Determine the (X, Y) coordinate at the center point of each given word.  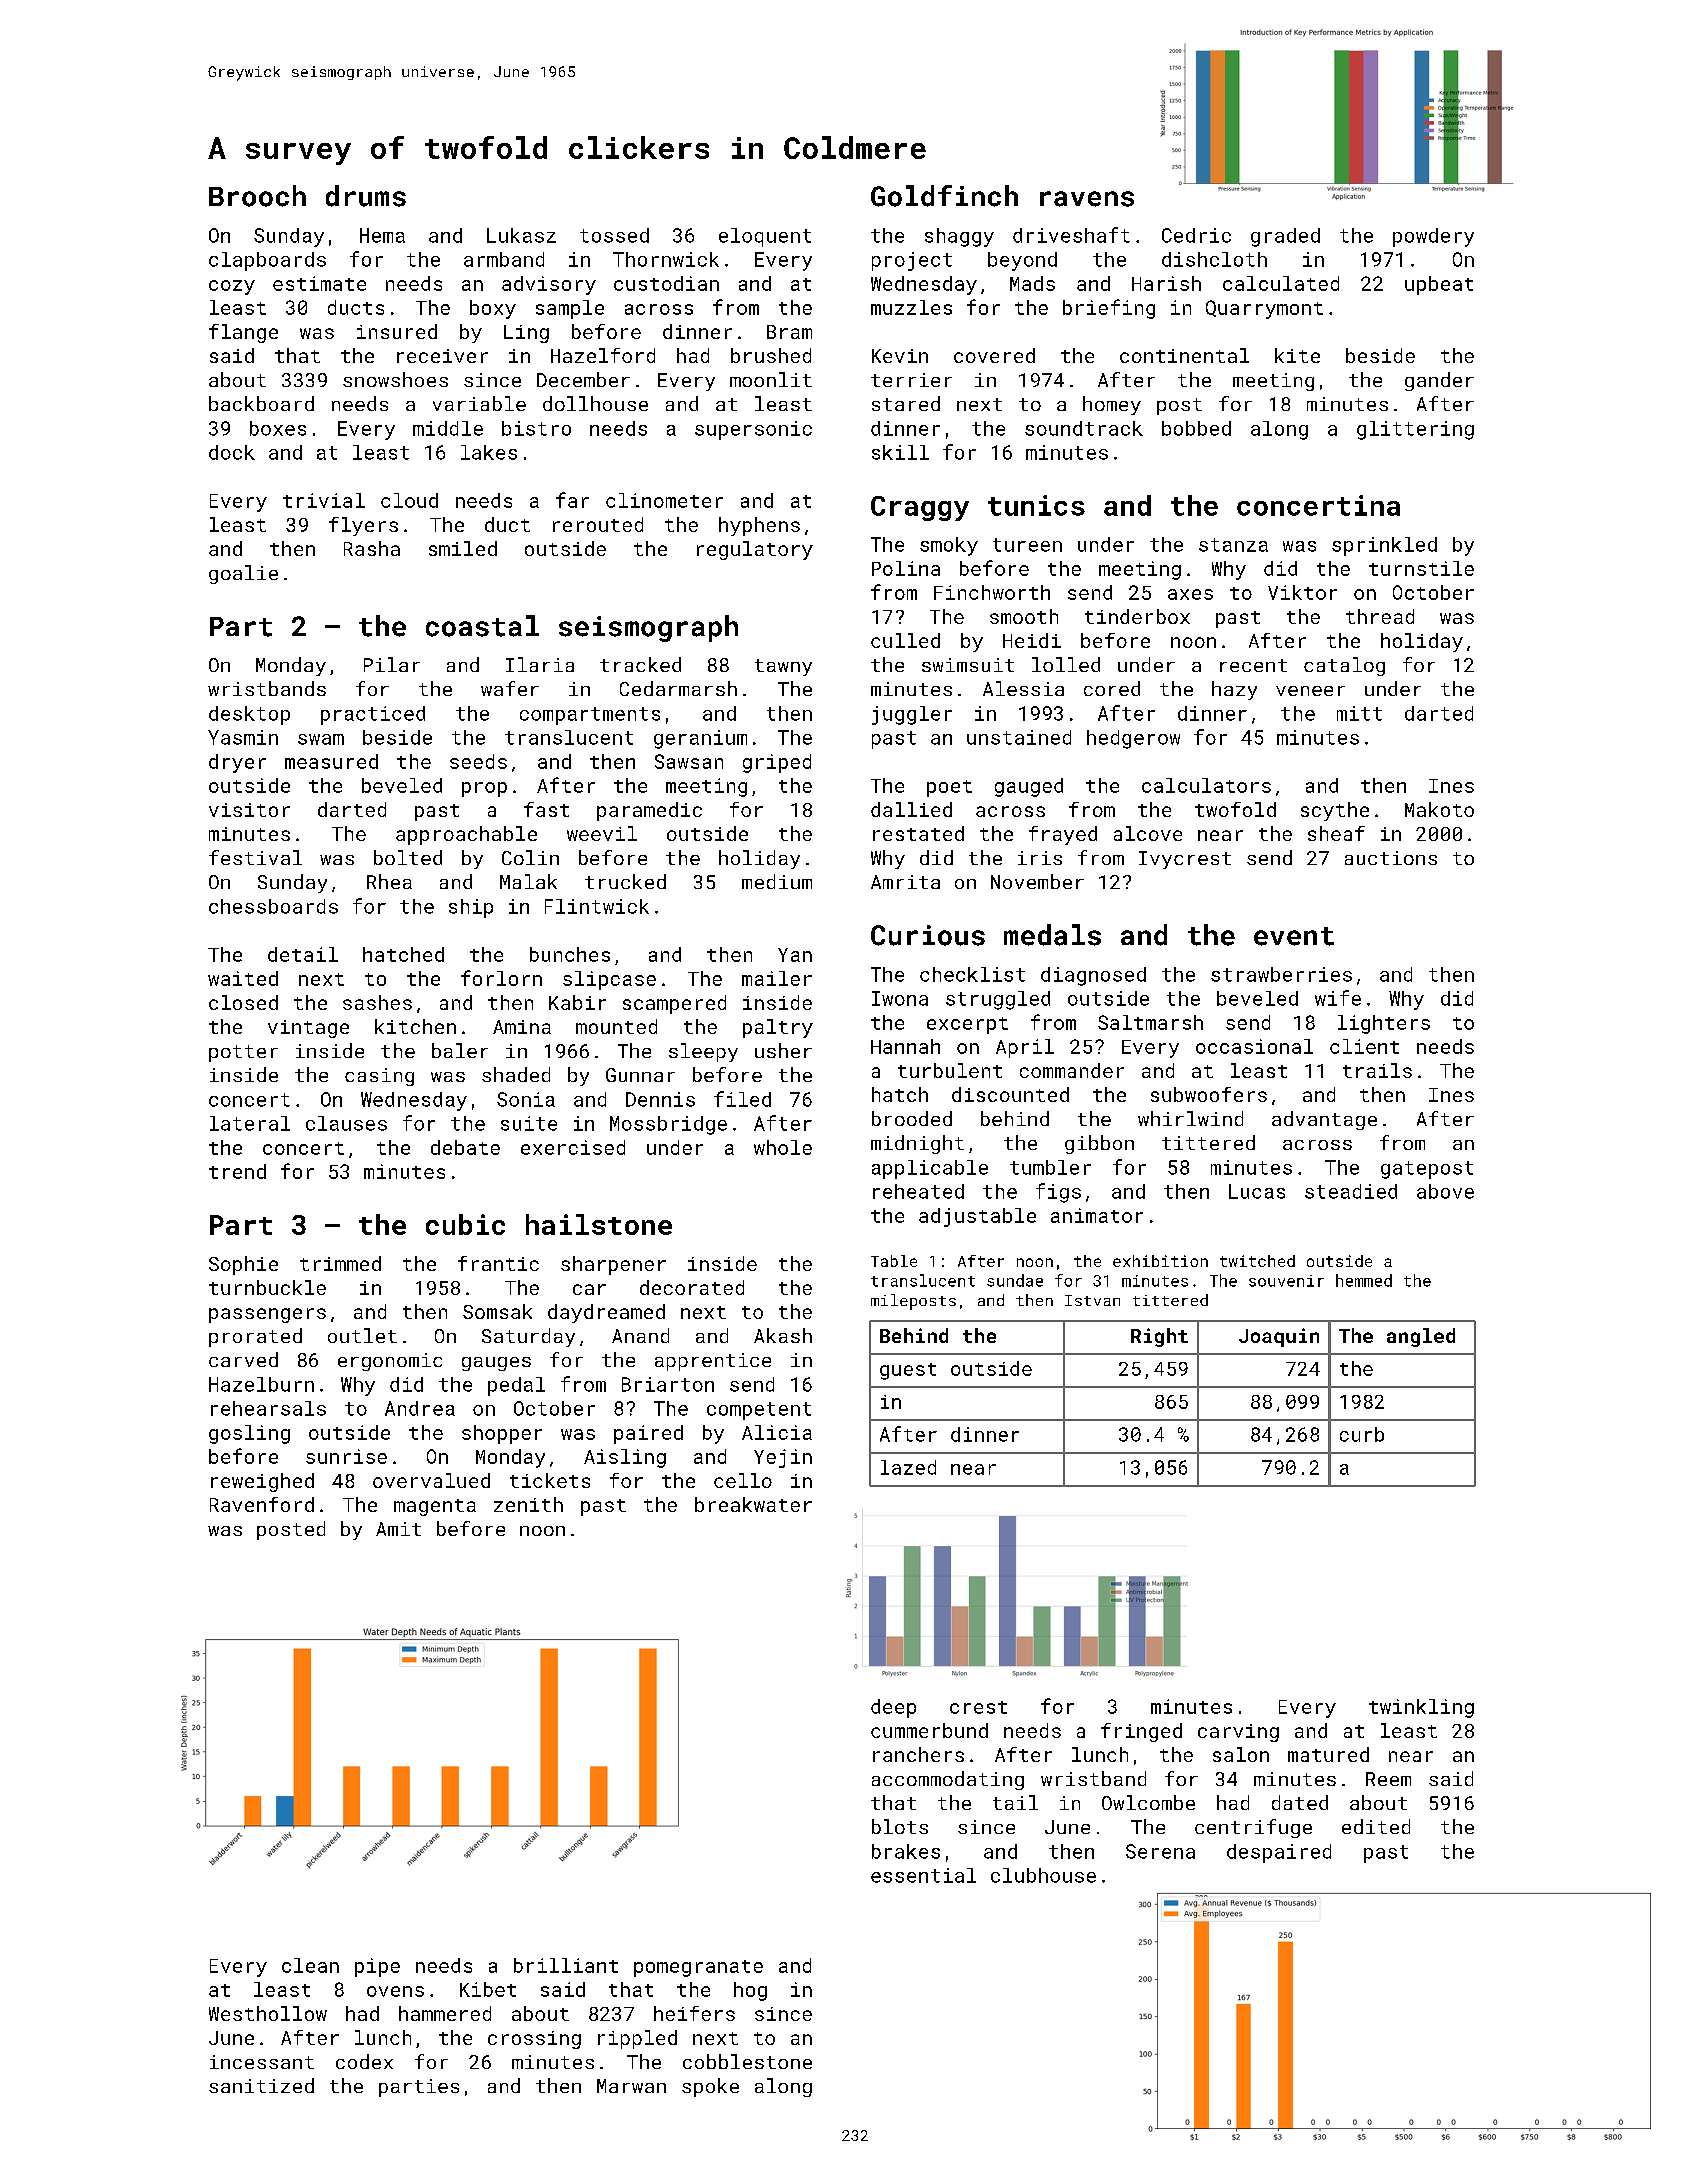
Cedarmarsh (678, 688)
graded (1285, 237)
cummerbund (929, 1730)
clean (310, 1965)
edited (1376, 1826)
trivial (324, 500)
